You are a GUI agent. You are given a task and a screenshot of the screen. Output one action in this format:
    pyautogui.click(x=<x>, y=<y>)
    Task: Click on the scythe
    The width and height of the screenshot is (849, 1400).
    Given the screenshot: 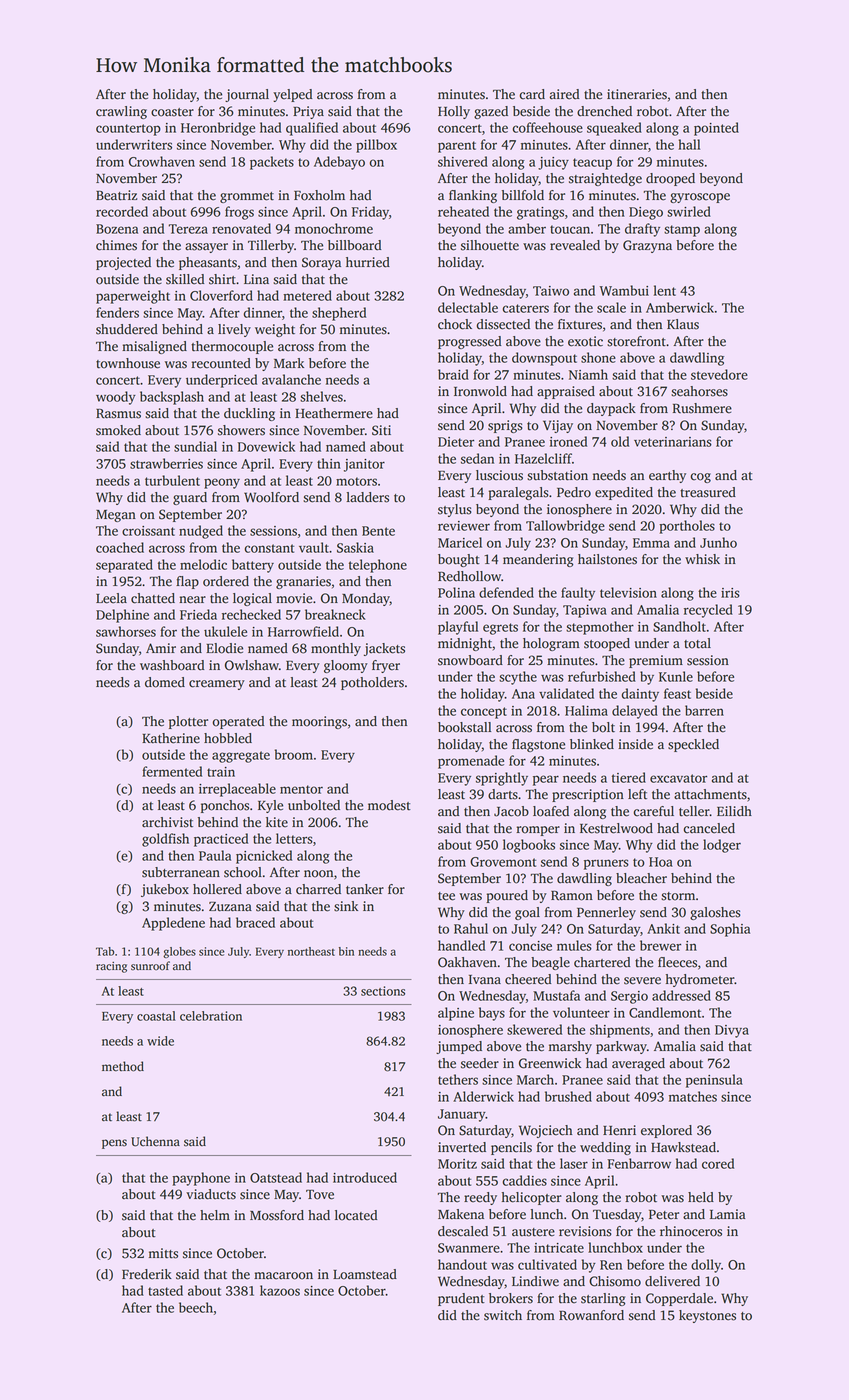 What is the action you would take?
    pyautogui.click(x=518, y=678)
